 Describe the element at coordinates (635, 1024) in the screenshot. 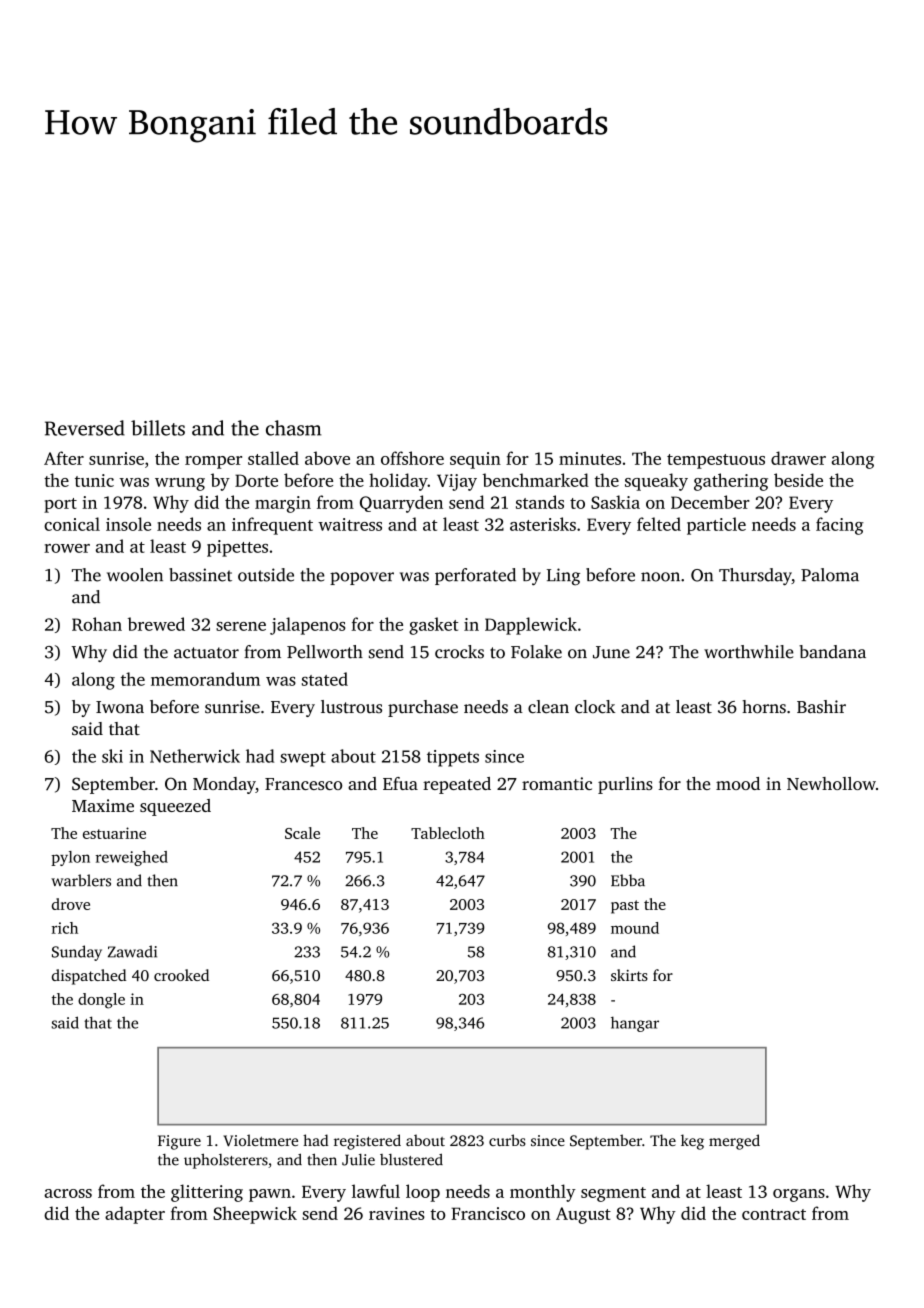

I see `hangar` at that location.
